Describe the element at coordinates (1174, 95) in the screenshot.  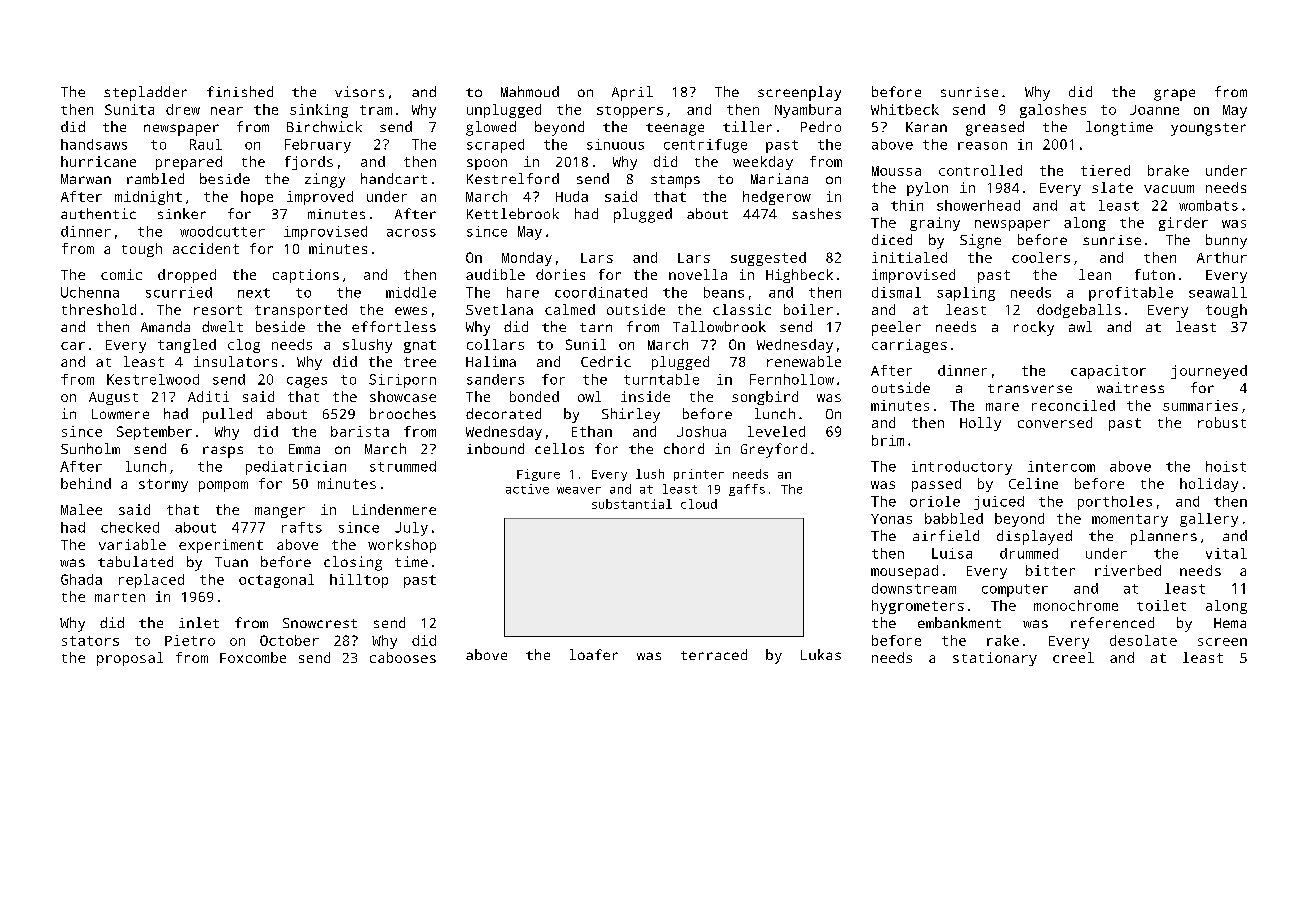
I see `grape` at that location.
